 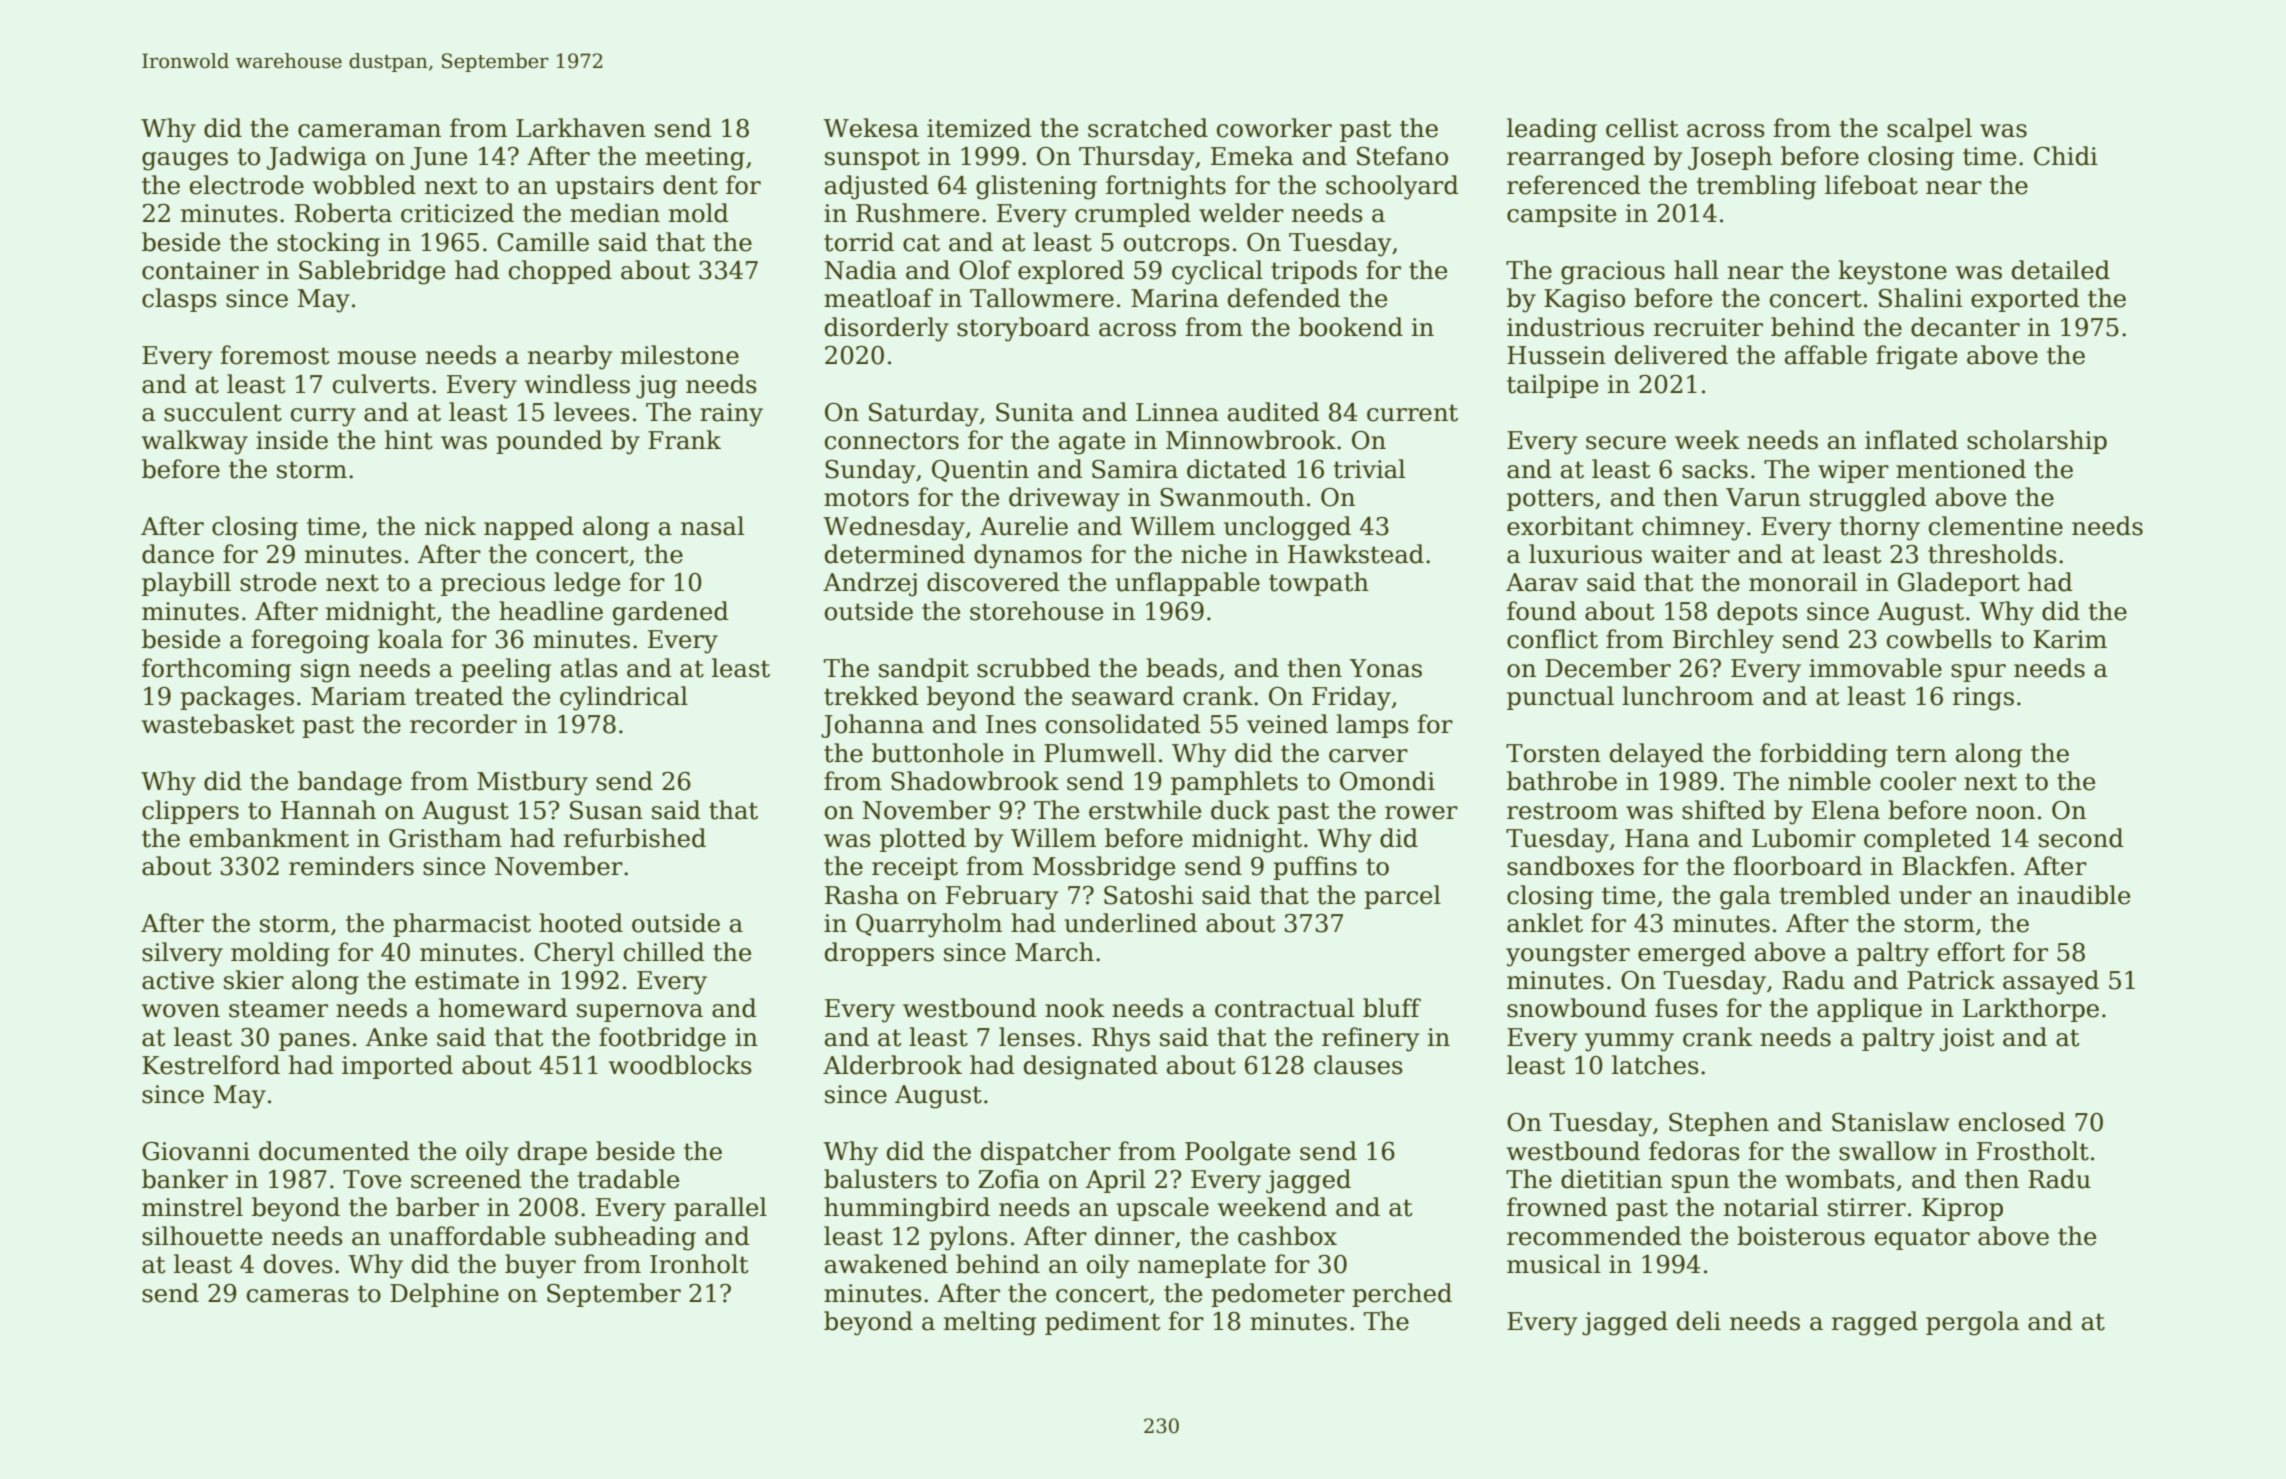 What do you see at coordinates (444, 1295) in the page?
I see `Delphine` at bounding box center [444, 1295].
